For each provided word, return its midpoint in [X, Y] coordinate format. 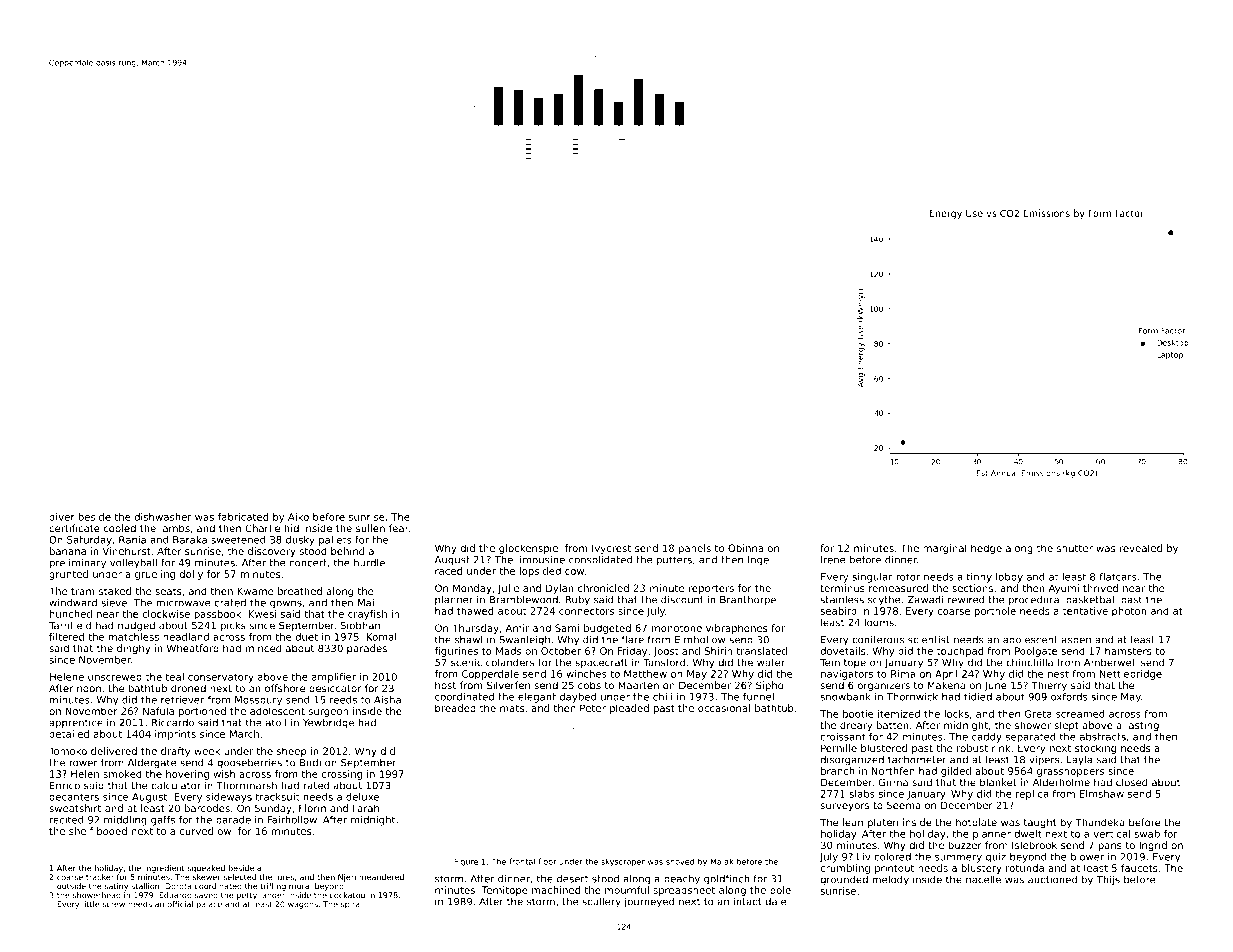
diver [62, 517]
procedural [1035, 600]
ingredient [164, 869]
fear [399, 528]
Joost [666, 652]
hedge [986, 549]
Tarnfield [70, 625]
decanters [74, 797]
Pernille [839, 748]
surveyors [844, 807]
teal [175, 677]
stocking [1095, 749]
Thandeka [1100, 822]
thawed [475, 611]
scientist [929, 639]
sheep [291, 752]
